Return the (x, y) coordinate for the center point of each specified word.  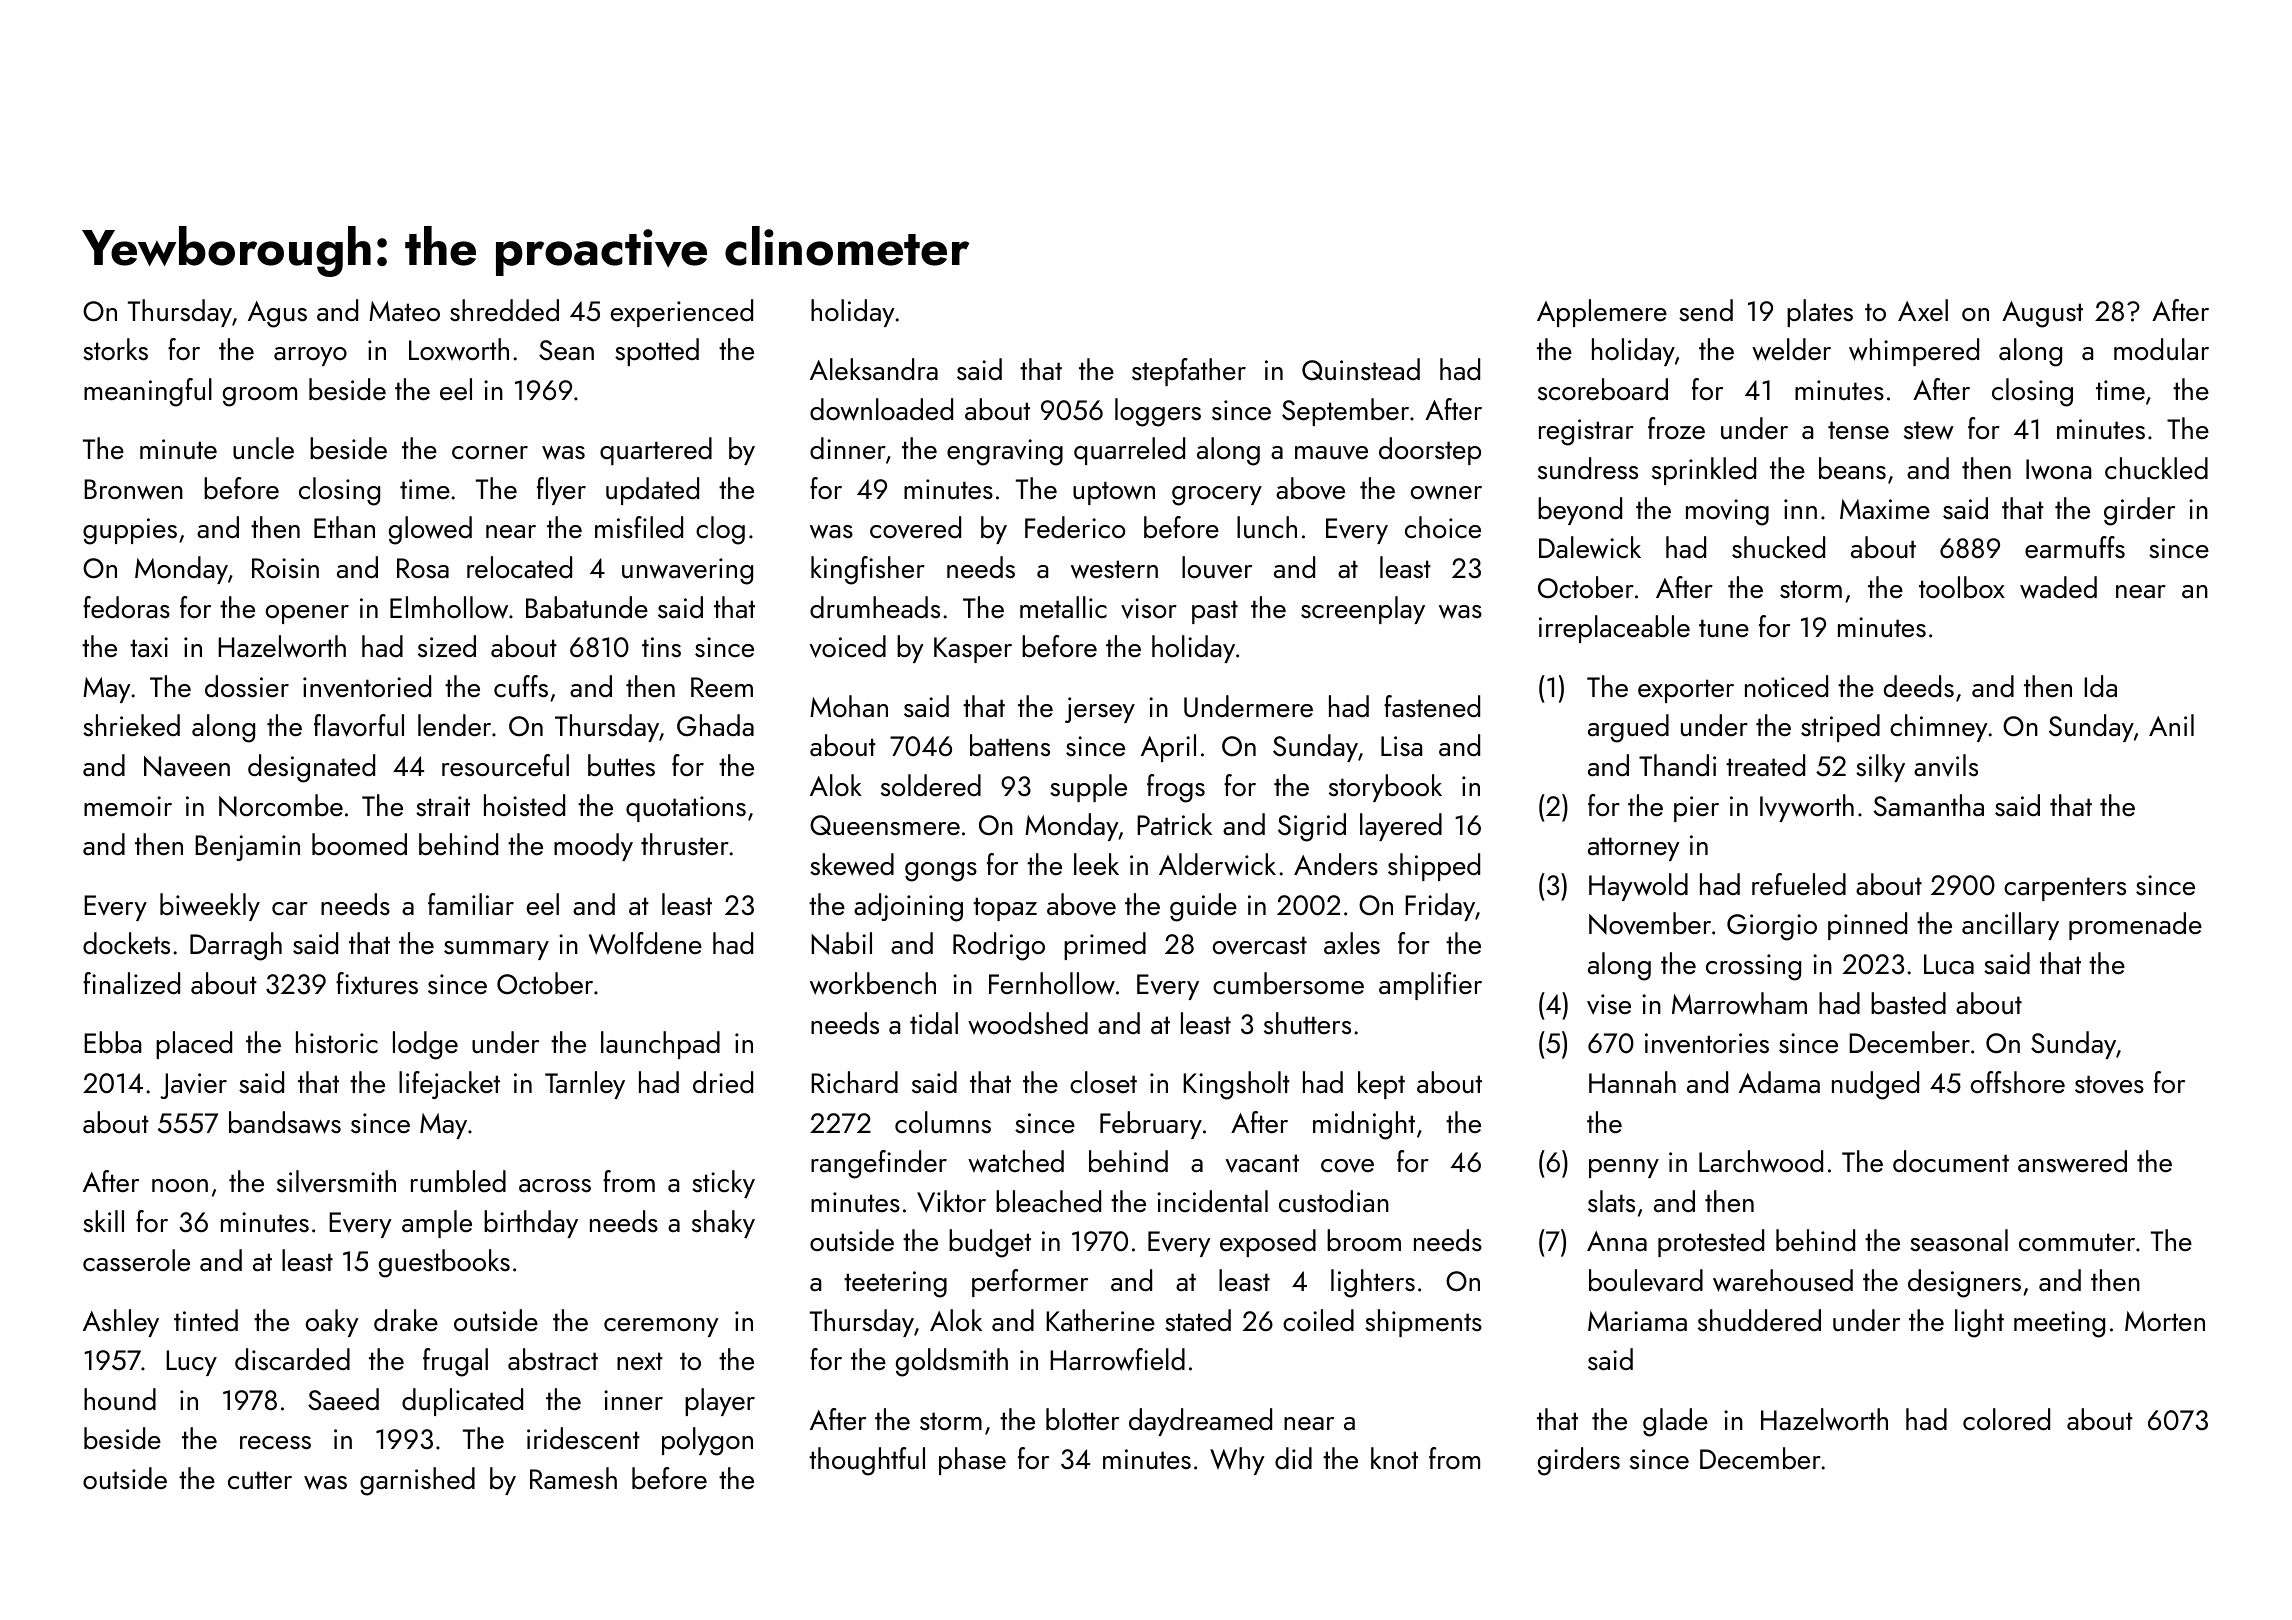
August (2042, 314)
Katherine (1100, 1320)
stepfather (1189, 372)
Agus (277, 314)
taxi (149, 647)
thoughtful (867, 1461)
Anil (2171, 725)
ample (437, 1224)
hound (120, 1399)
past (1215, 612)
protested (1711, 1243)
